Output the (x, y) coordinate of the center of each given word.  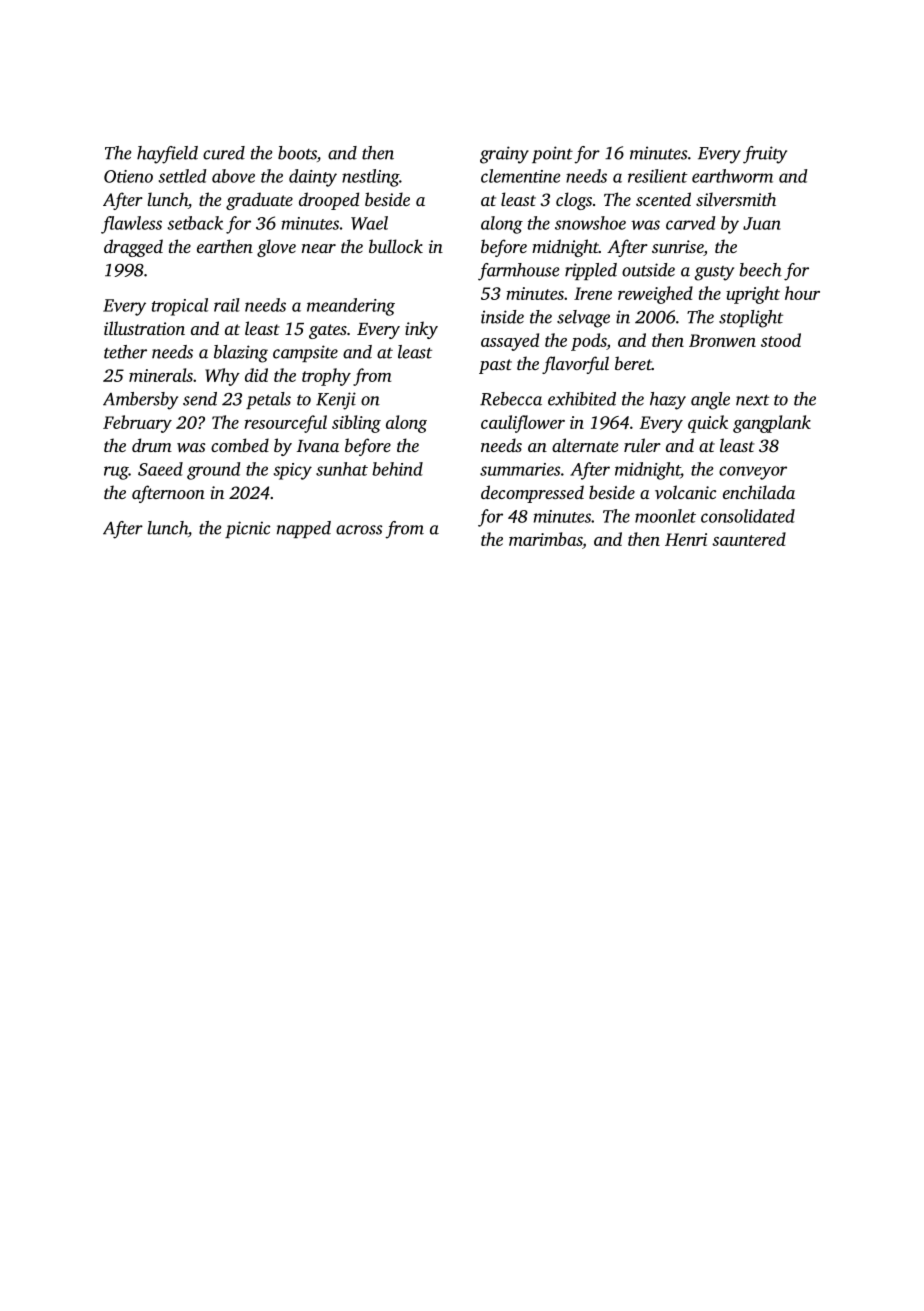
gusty (714, 273)
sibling (356, 424)
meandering (351, 307)
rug (116, 473)
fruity (765, 155)
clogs (574, 201)
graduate (259, 201)
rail (227, 305)
